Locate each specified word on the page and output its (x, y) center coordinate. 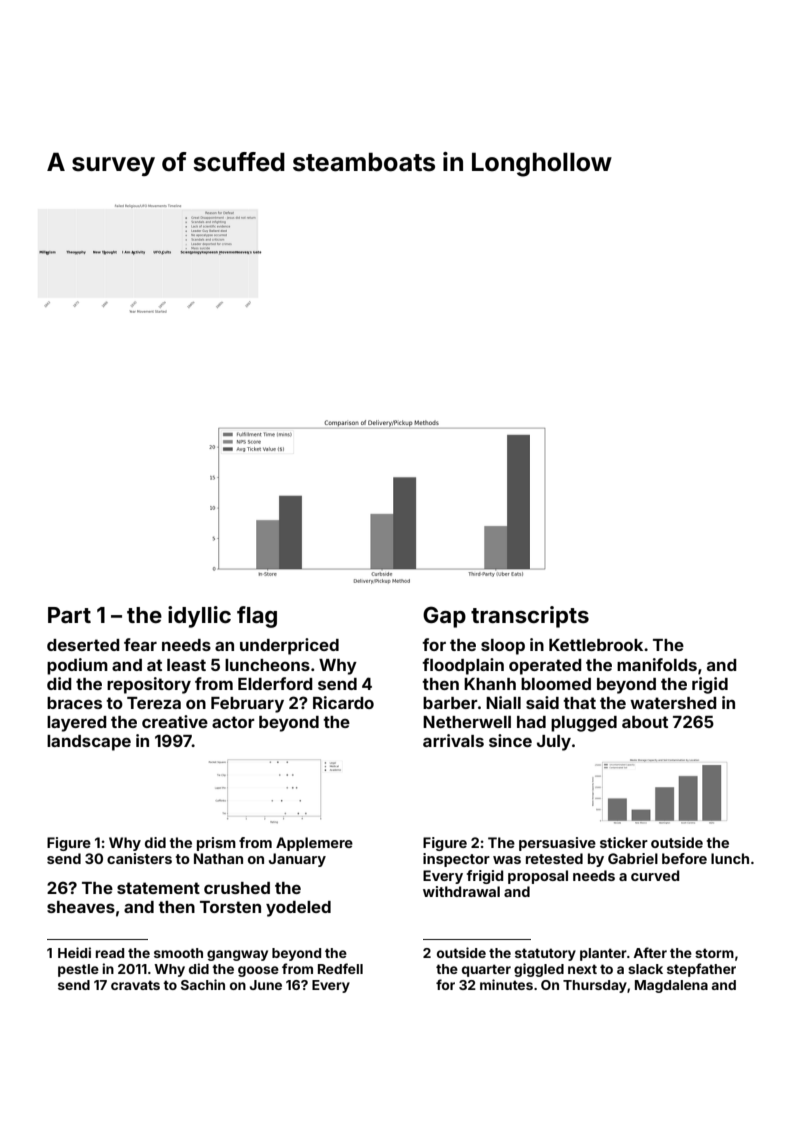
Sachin (203, 984)
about (645, 722)
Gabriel (633, 858)
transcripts (530, 617)
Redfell (340, 968)
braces (74, 703)
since (510, 740)
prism (216, 844)
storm (714, 953)
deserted (83, 645)
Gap (444, 617)
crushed (237, 888)
